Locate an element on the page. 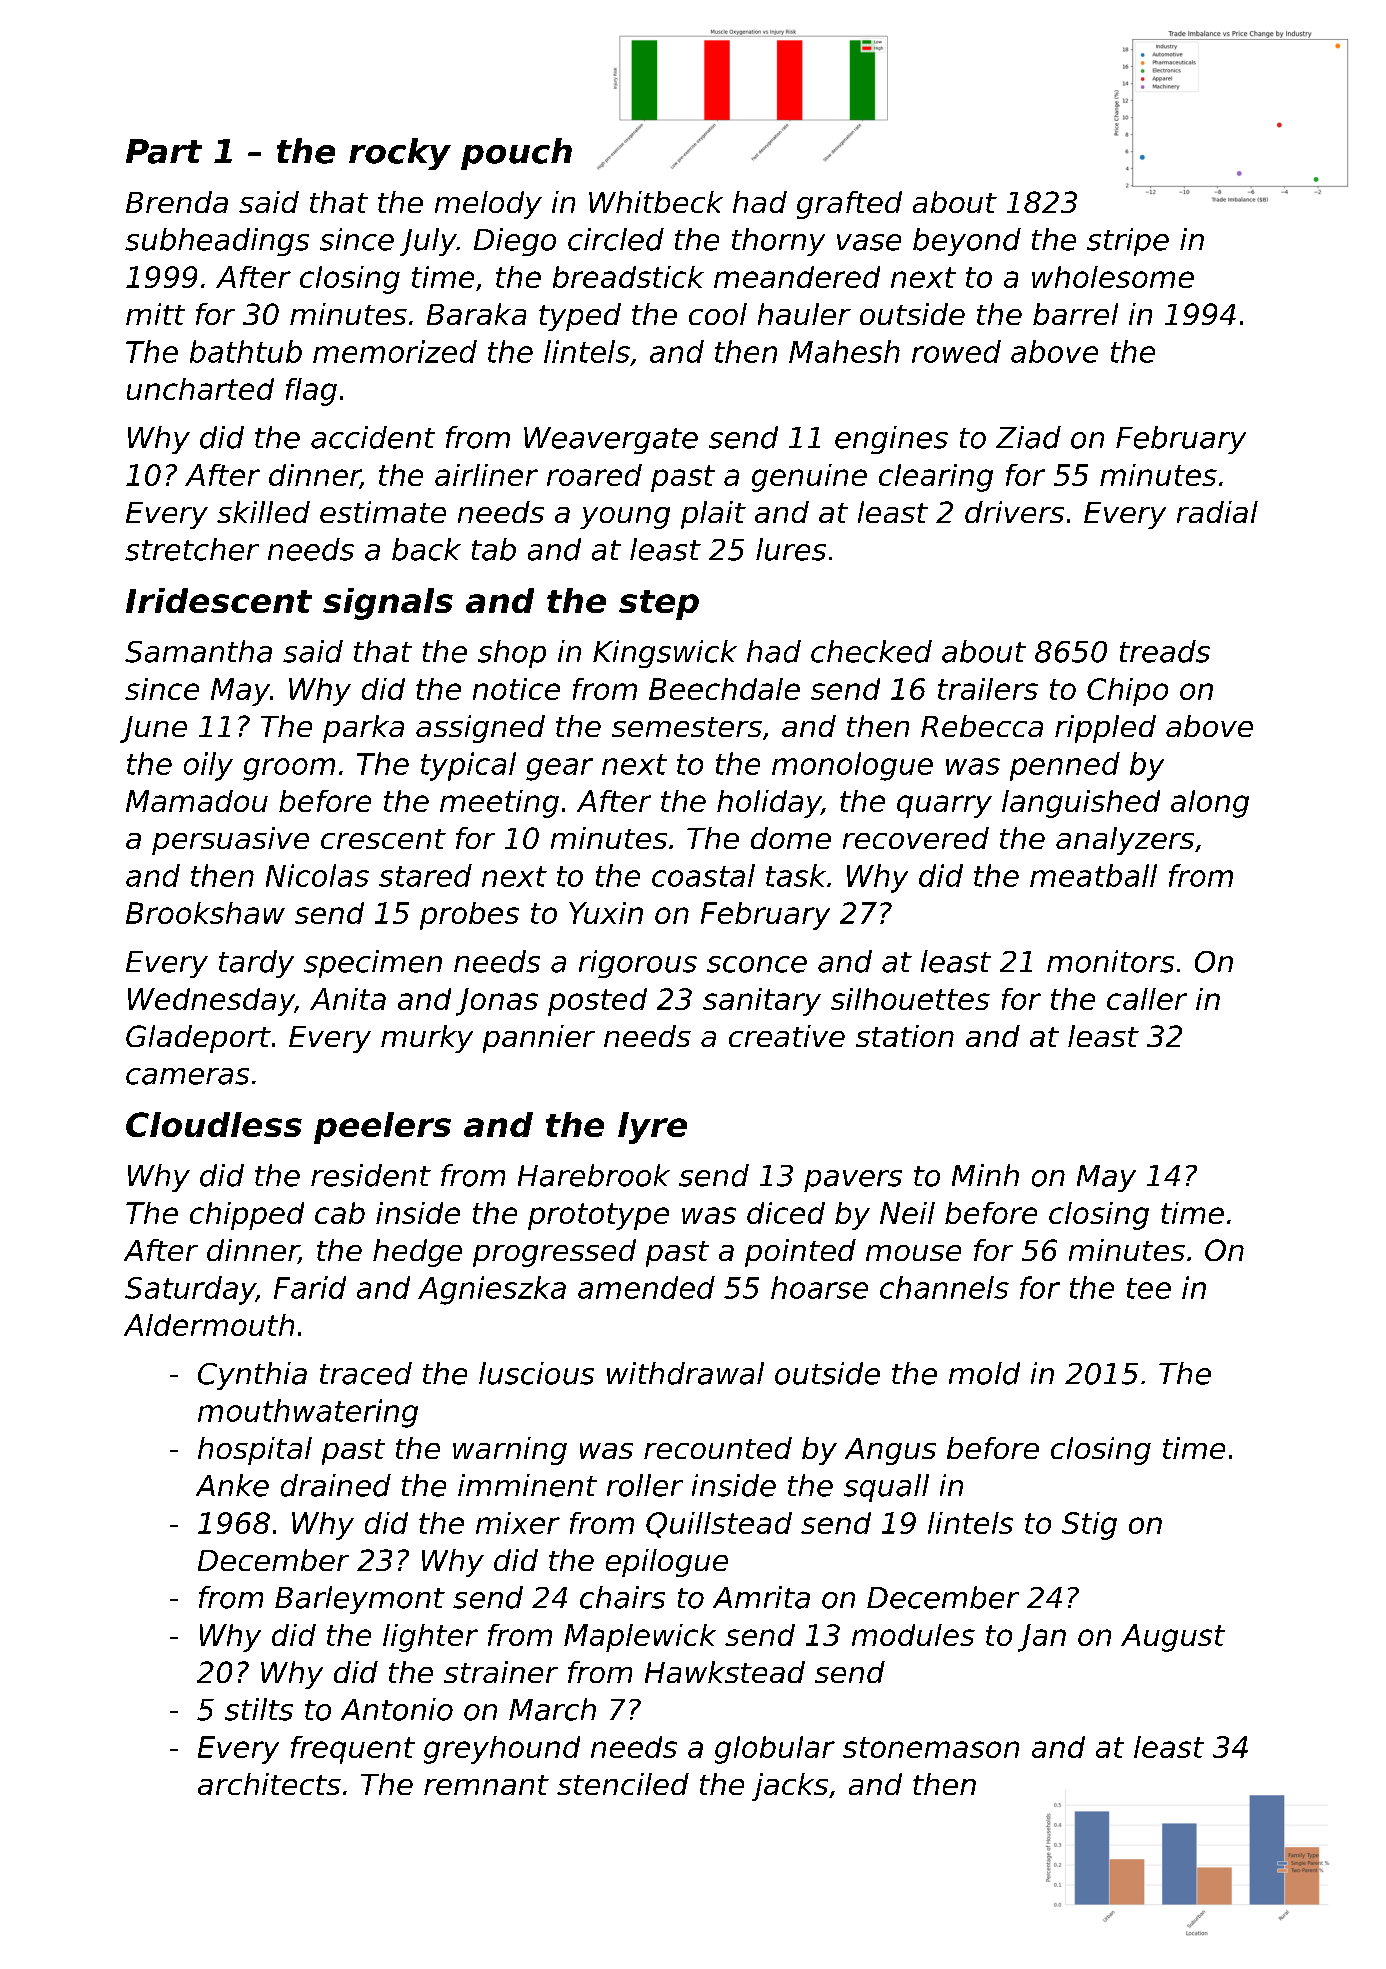 This page has width=1386, height=1969. stonemason is located at coordinates (931, 1747).
